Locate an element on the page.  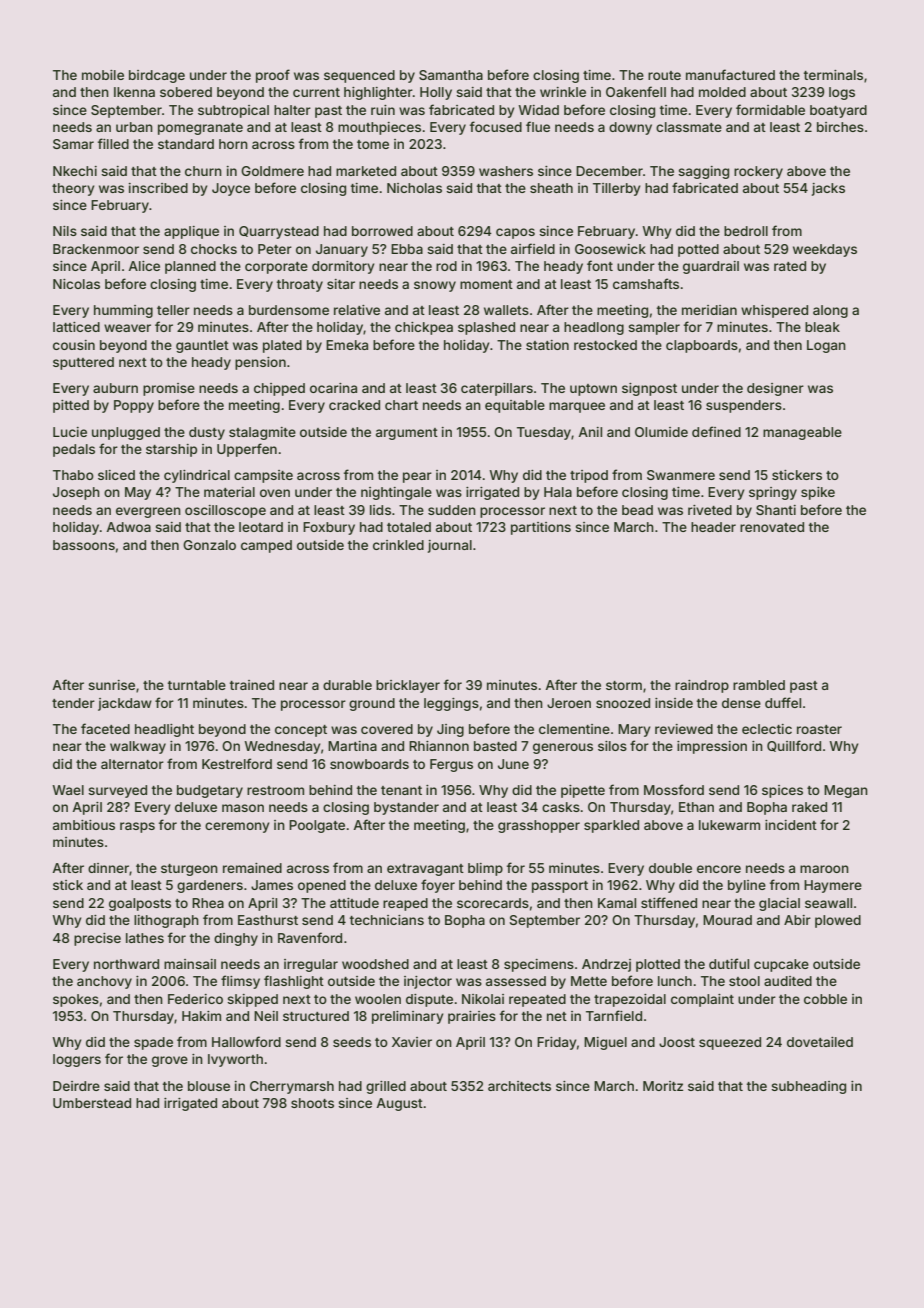
Wael is located at coordinates (68, 790).
